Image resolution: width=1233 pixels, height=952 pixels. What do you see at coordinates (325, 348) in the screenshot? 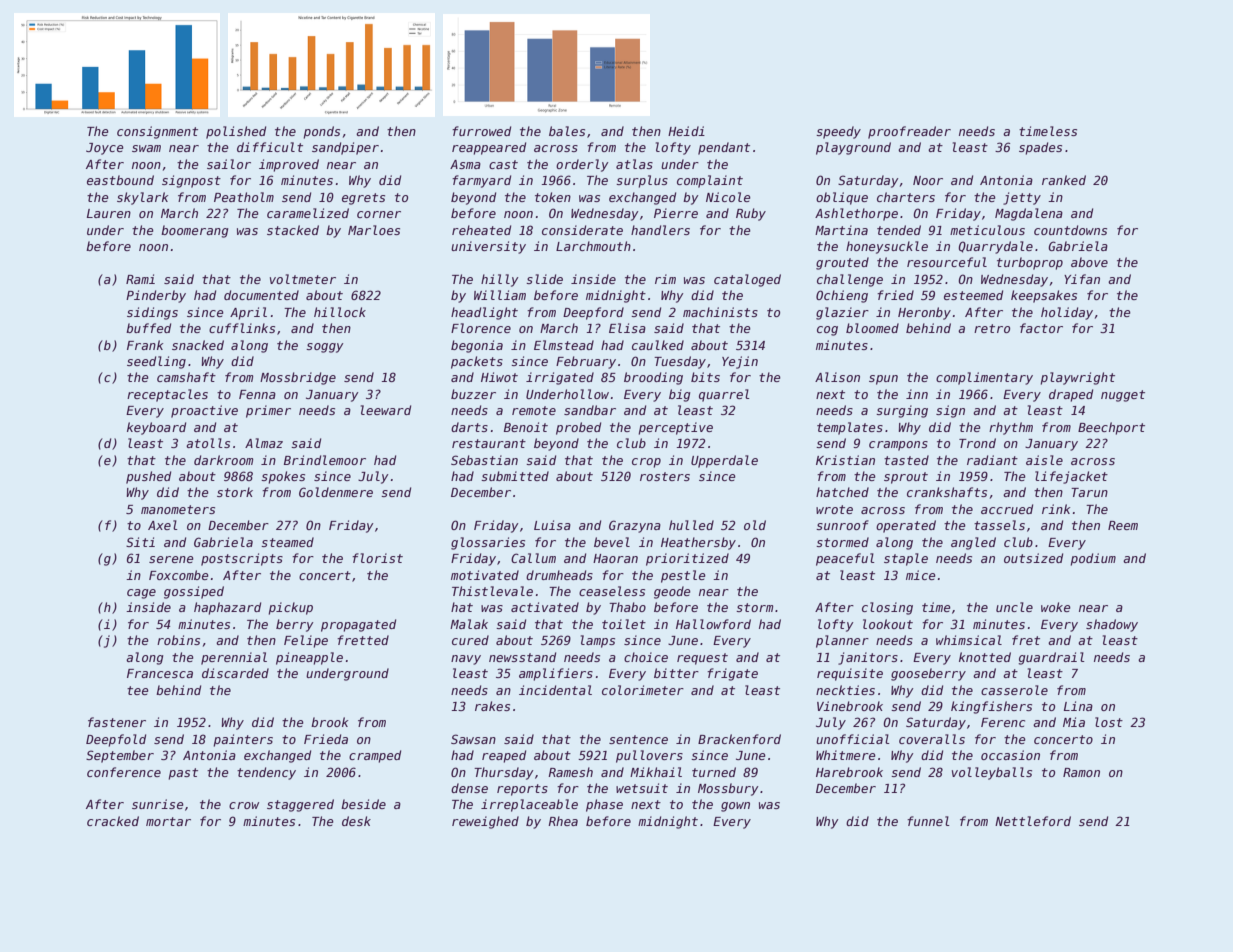
I see `soggy` at bounding box center [325, 348].
